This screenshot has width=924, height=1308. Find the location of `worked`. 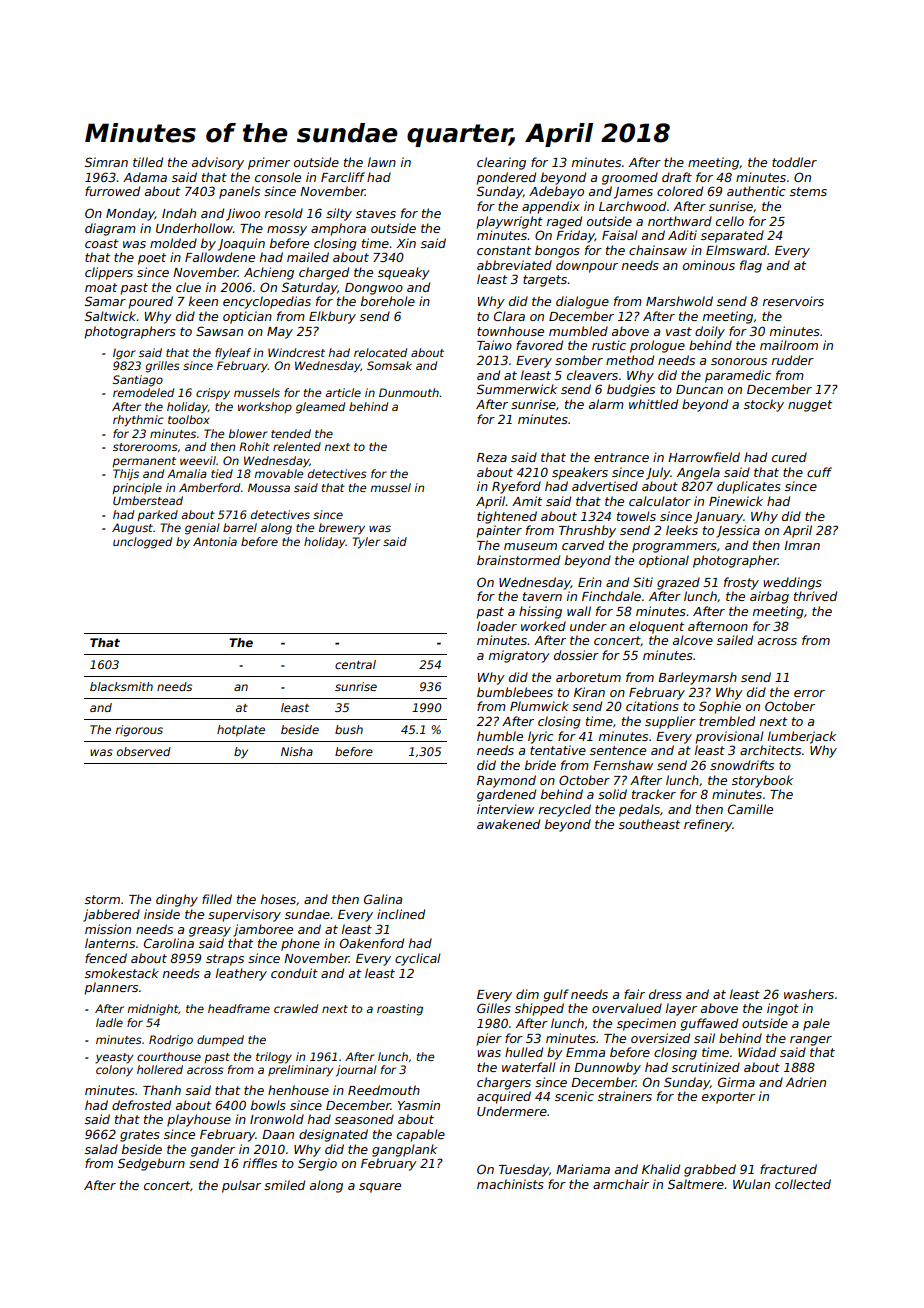

worked is located at coordinates (543, 626).
